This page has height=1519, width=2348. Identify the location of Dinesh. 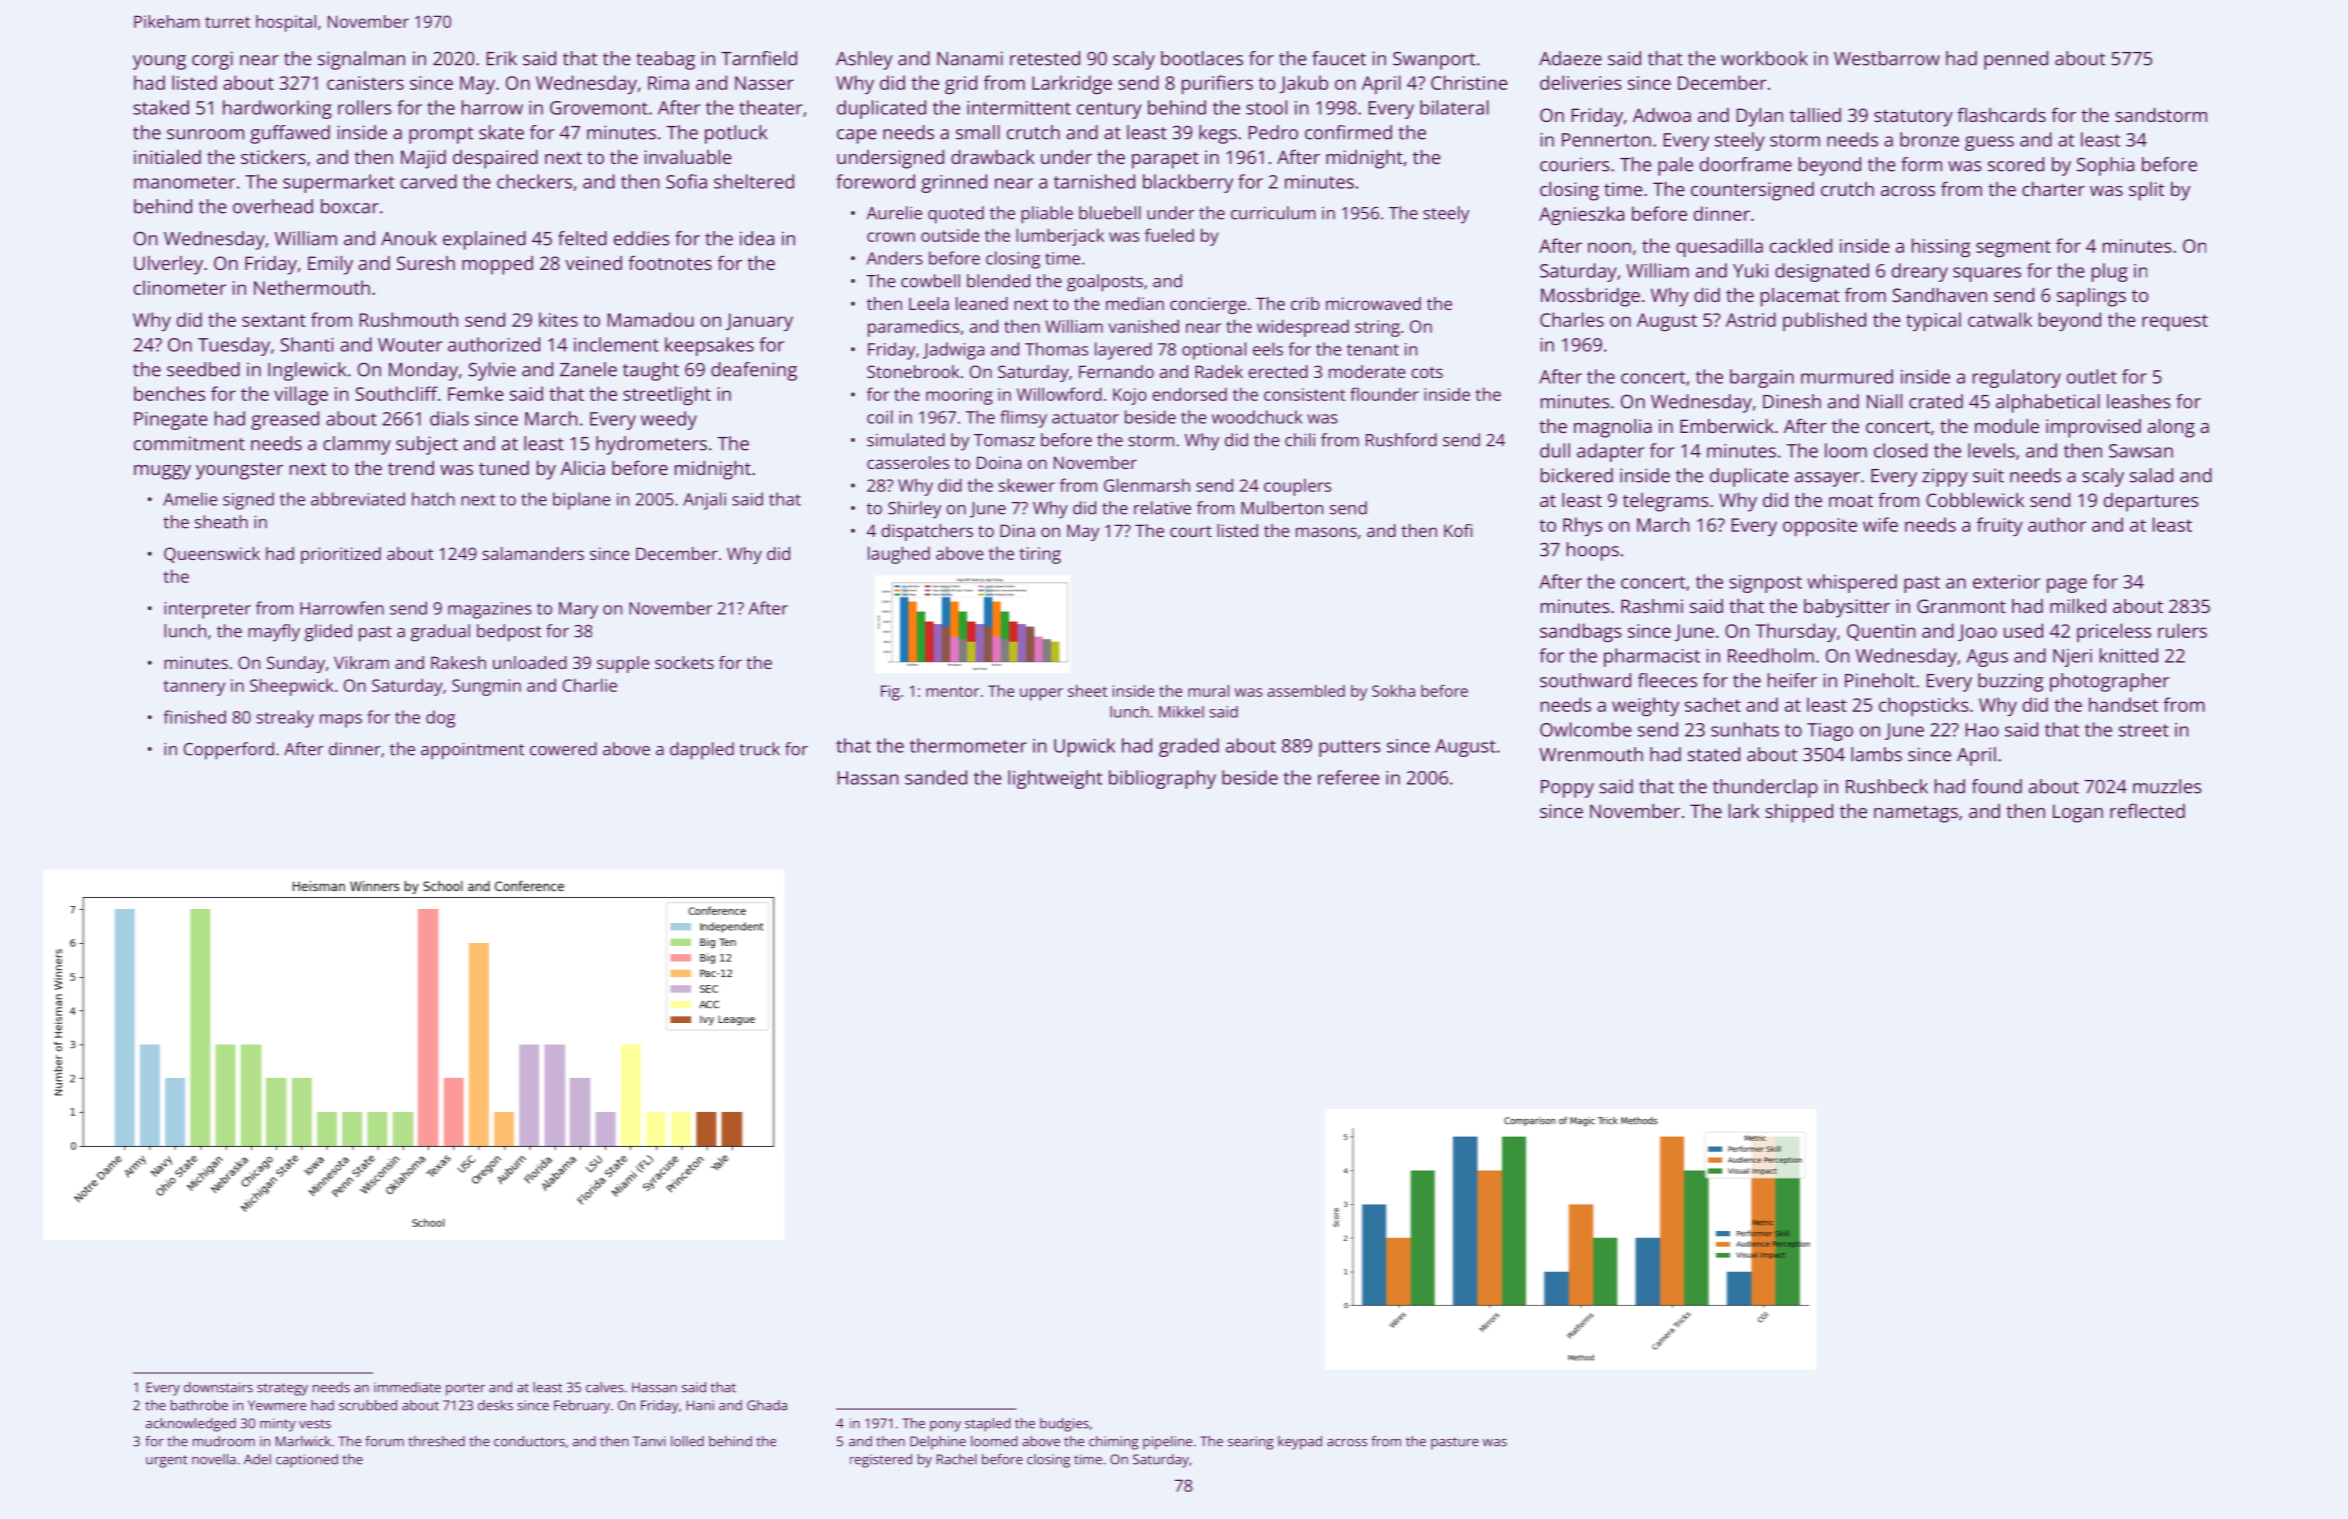
(1792, 401).
